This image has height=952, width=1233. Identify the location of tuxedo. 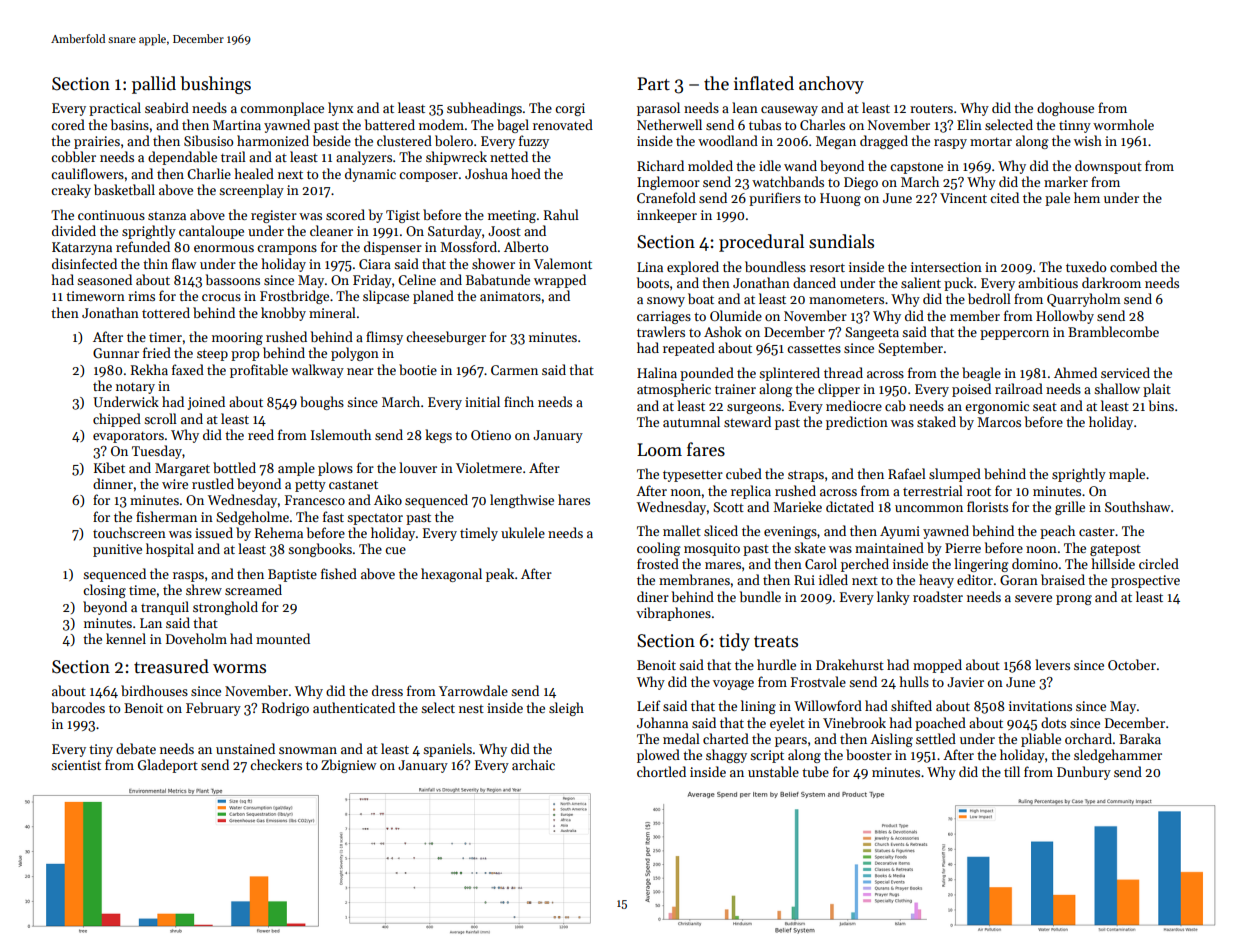
(1086, 266).
